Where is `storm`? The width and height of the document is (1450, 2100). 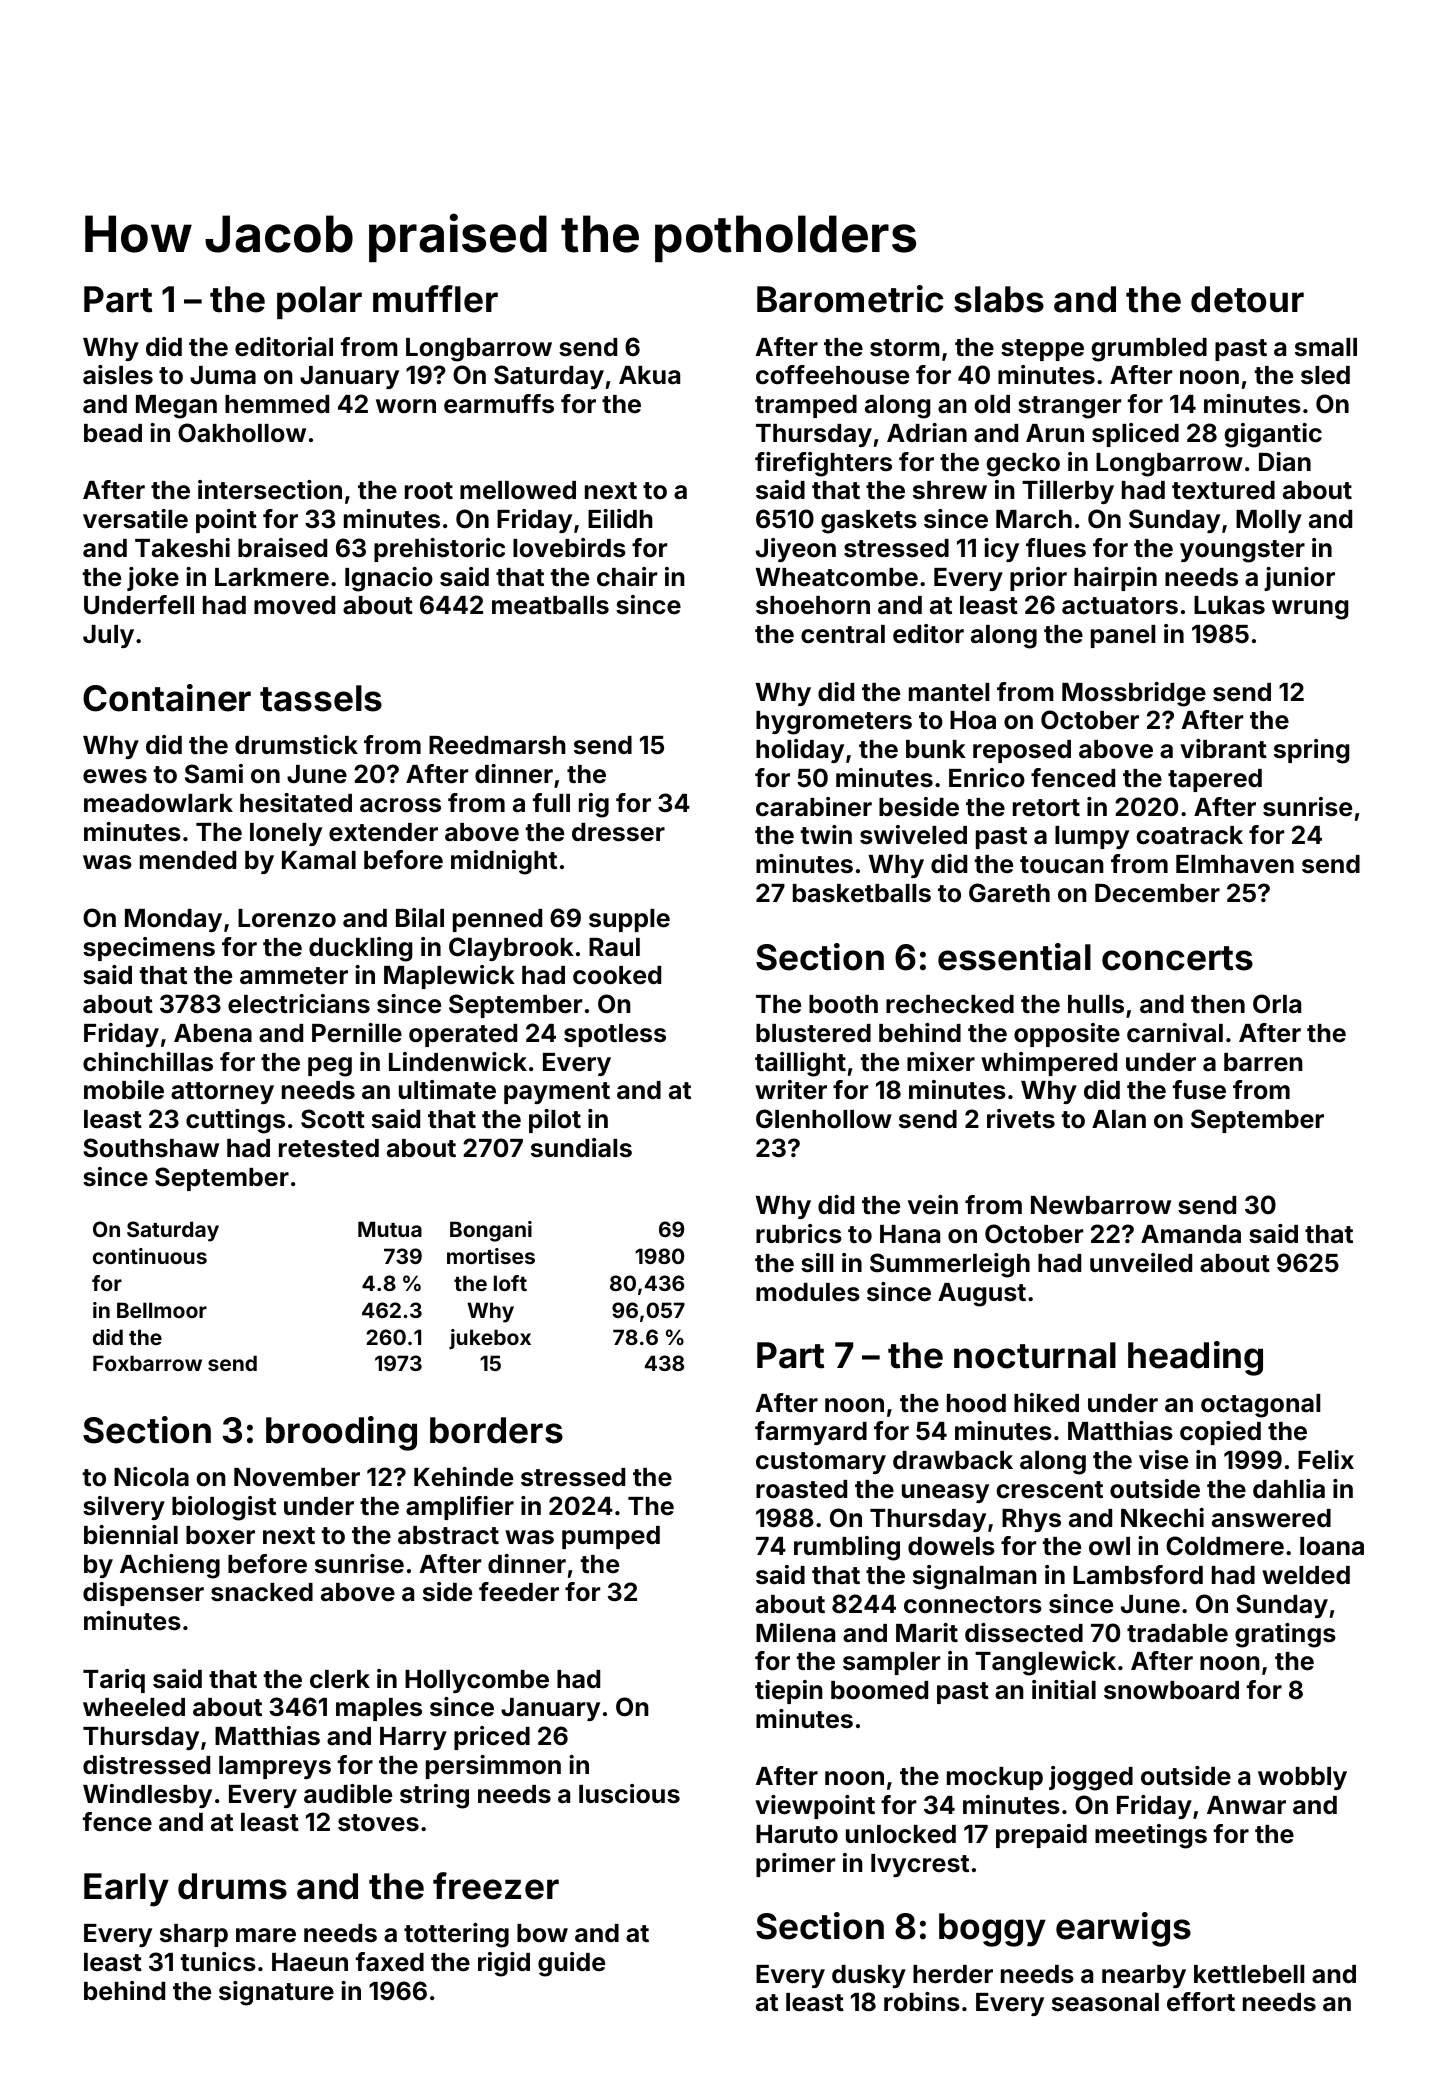
storm is located at coordinates (905, 348).
